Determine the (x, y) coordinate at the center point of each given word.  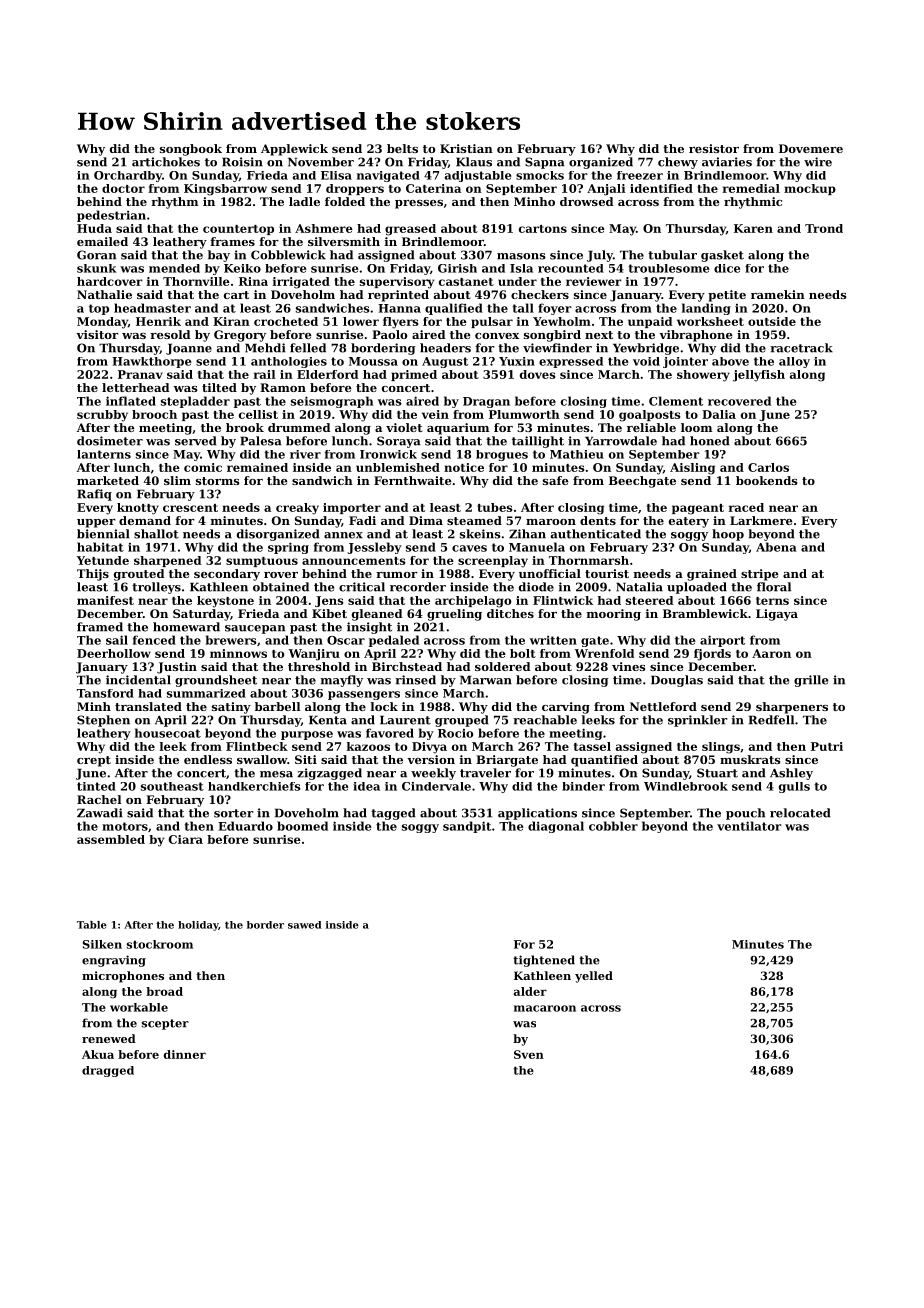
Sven (529, 1054)
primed (414, 375)
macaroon (545, 1008)
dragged (108, 1071)
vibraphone (696, 336)
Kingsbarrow (225, 190)
